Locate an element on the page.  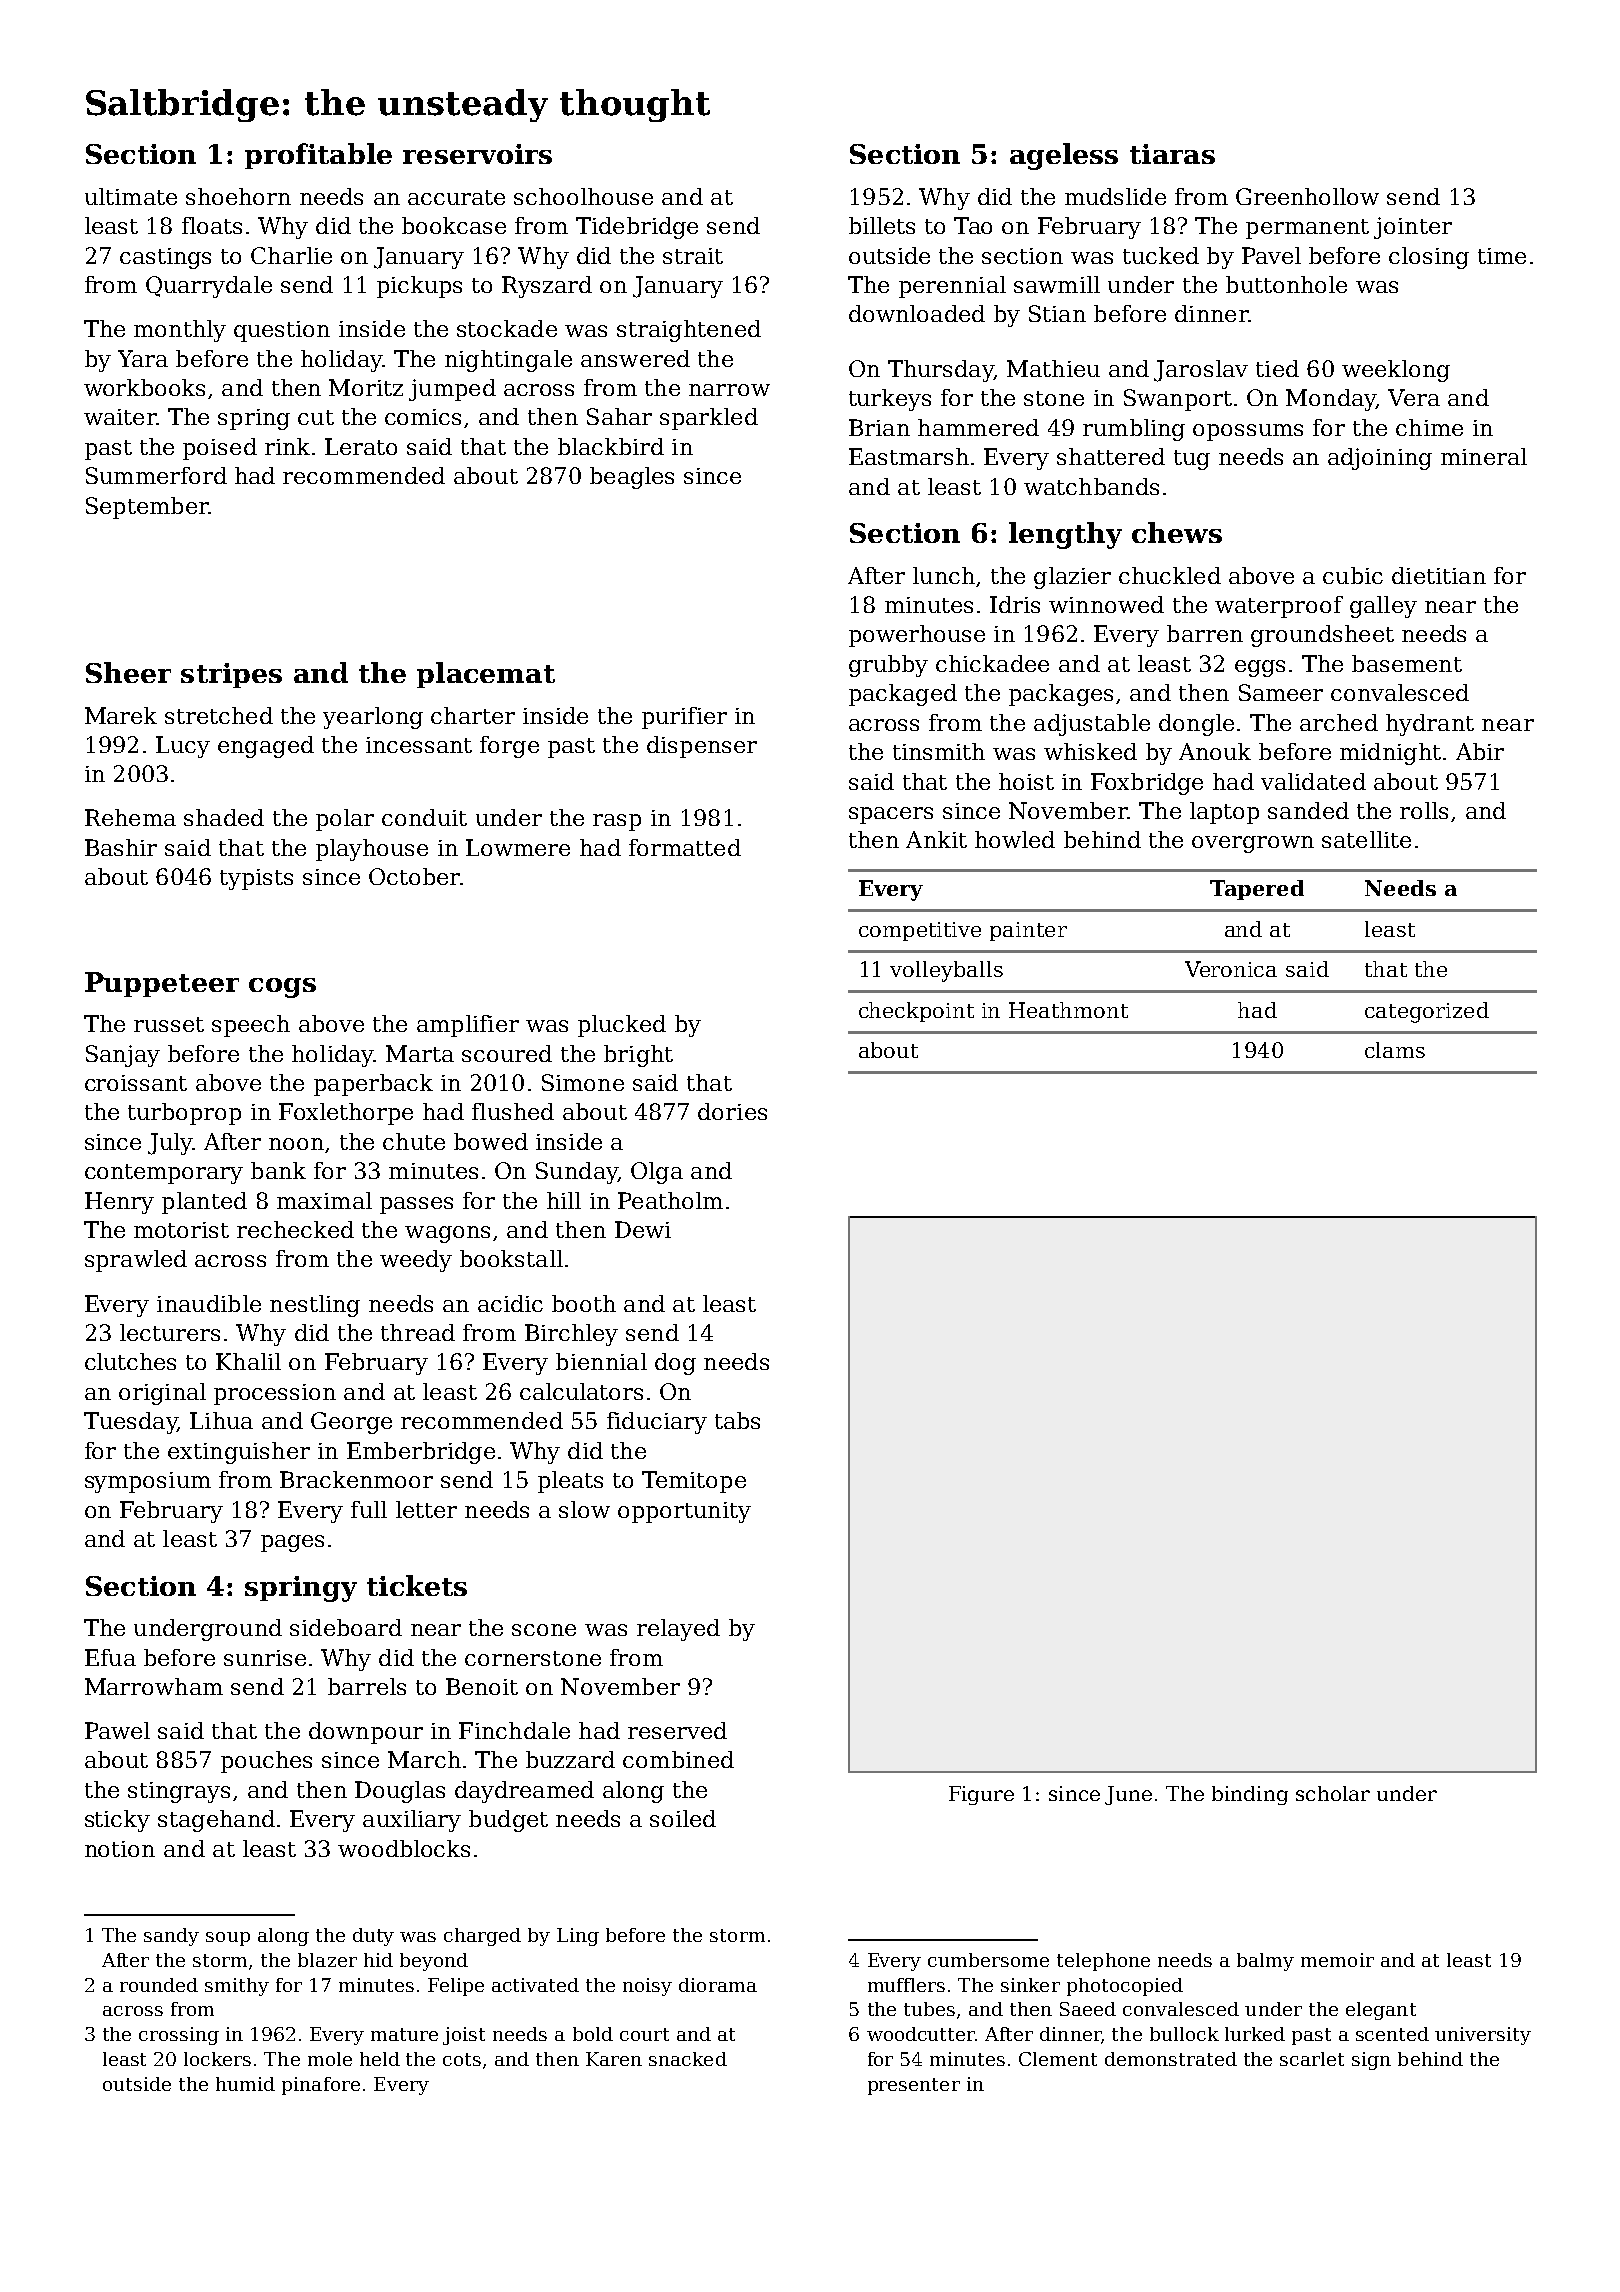
Puppeteer is located at coordinates (162, 984).
